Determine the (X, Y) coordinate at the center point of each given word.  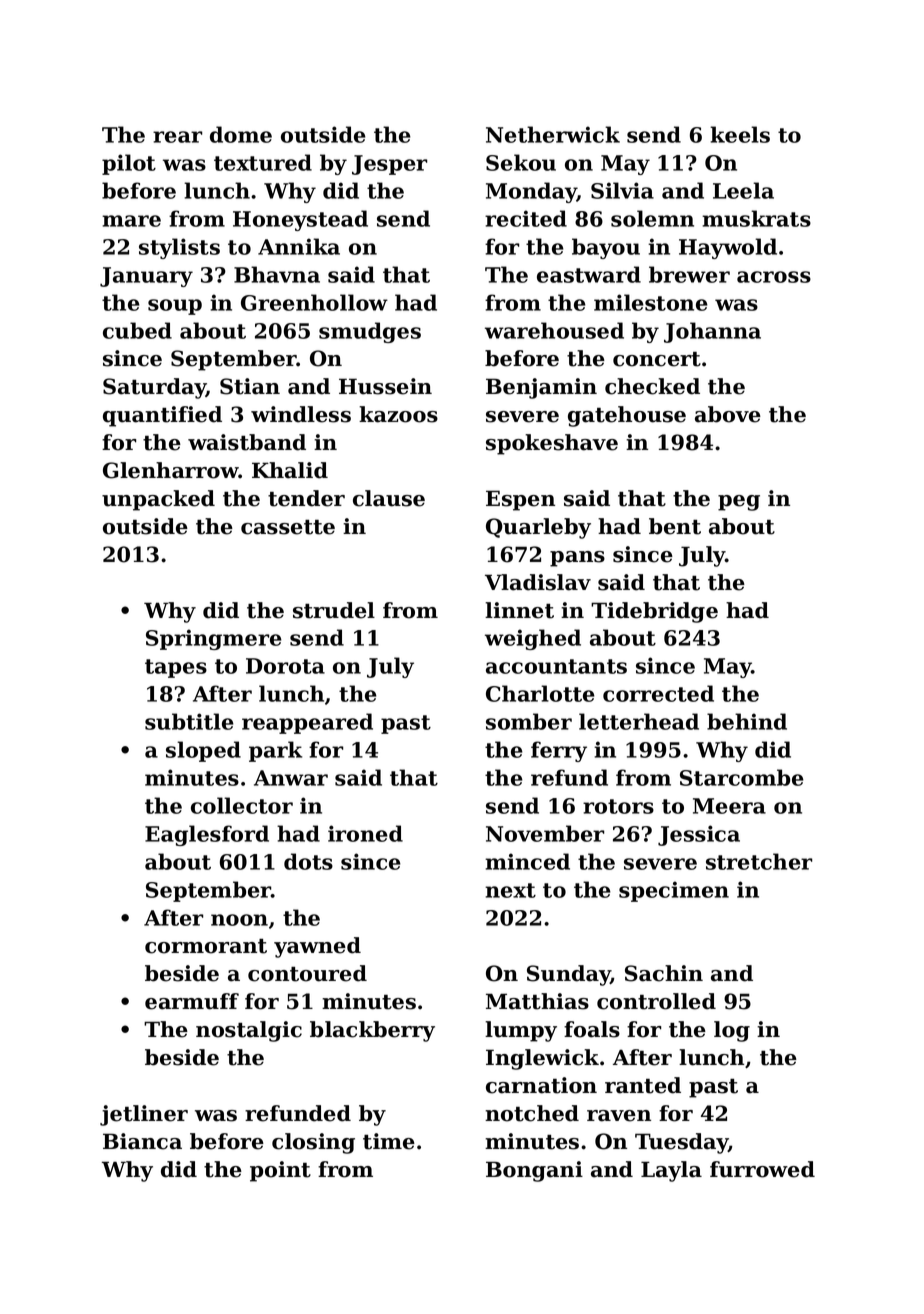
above (728, 414)
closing (313, 1143)
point (280, 1171)
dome (241, 134)
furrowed (762, 1169)
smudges (370, 332)
